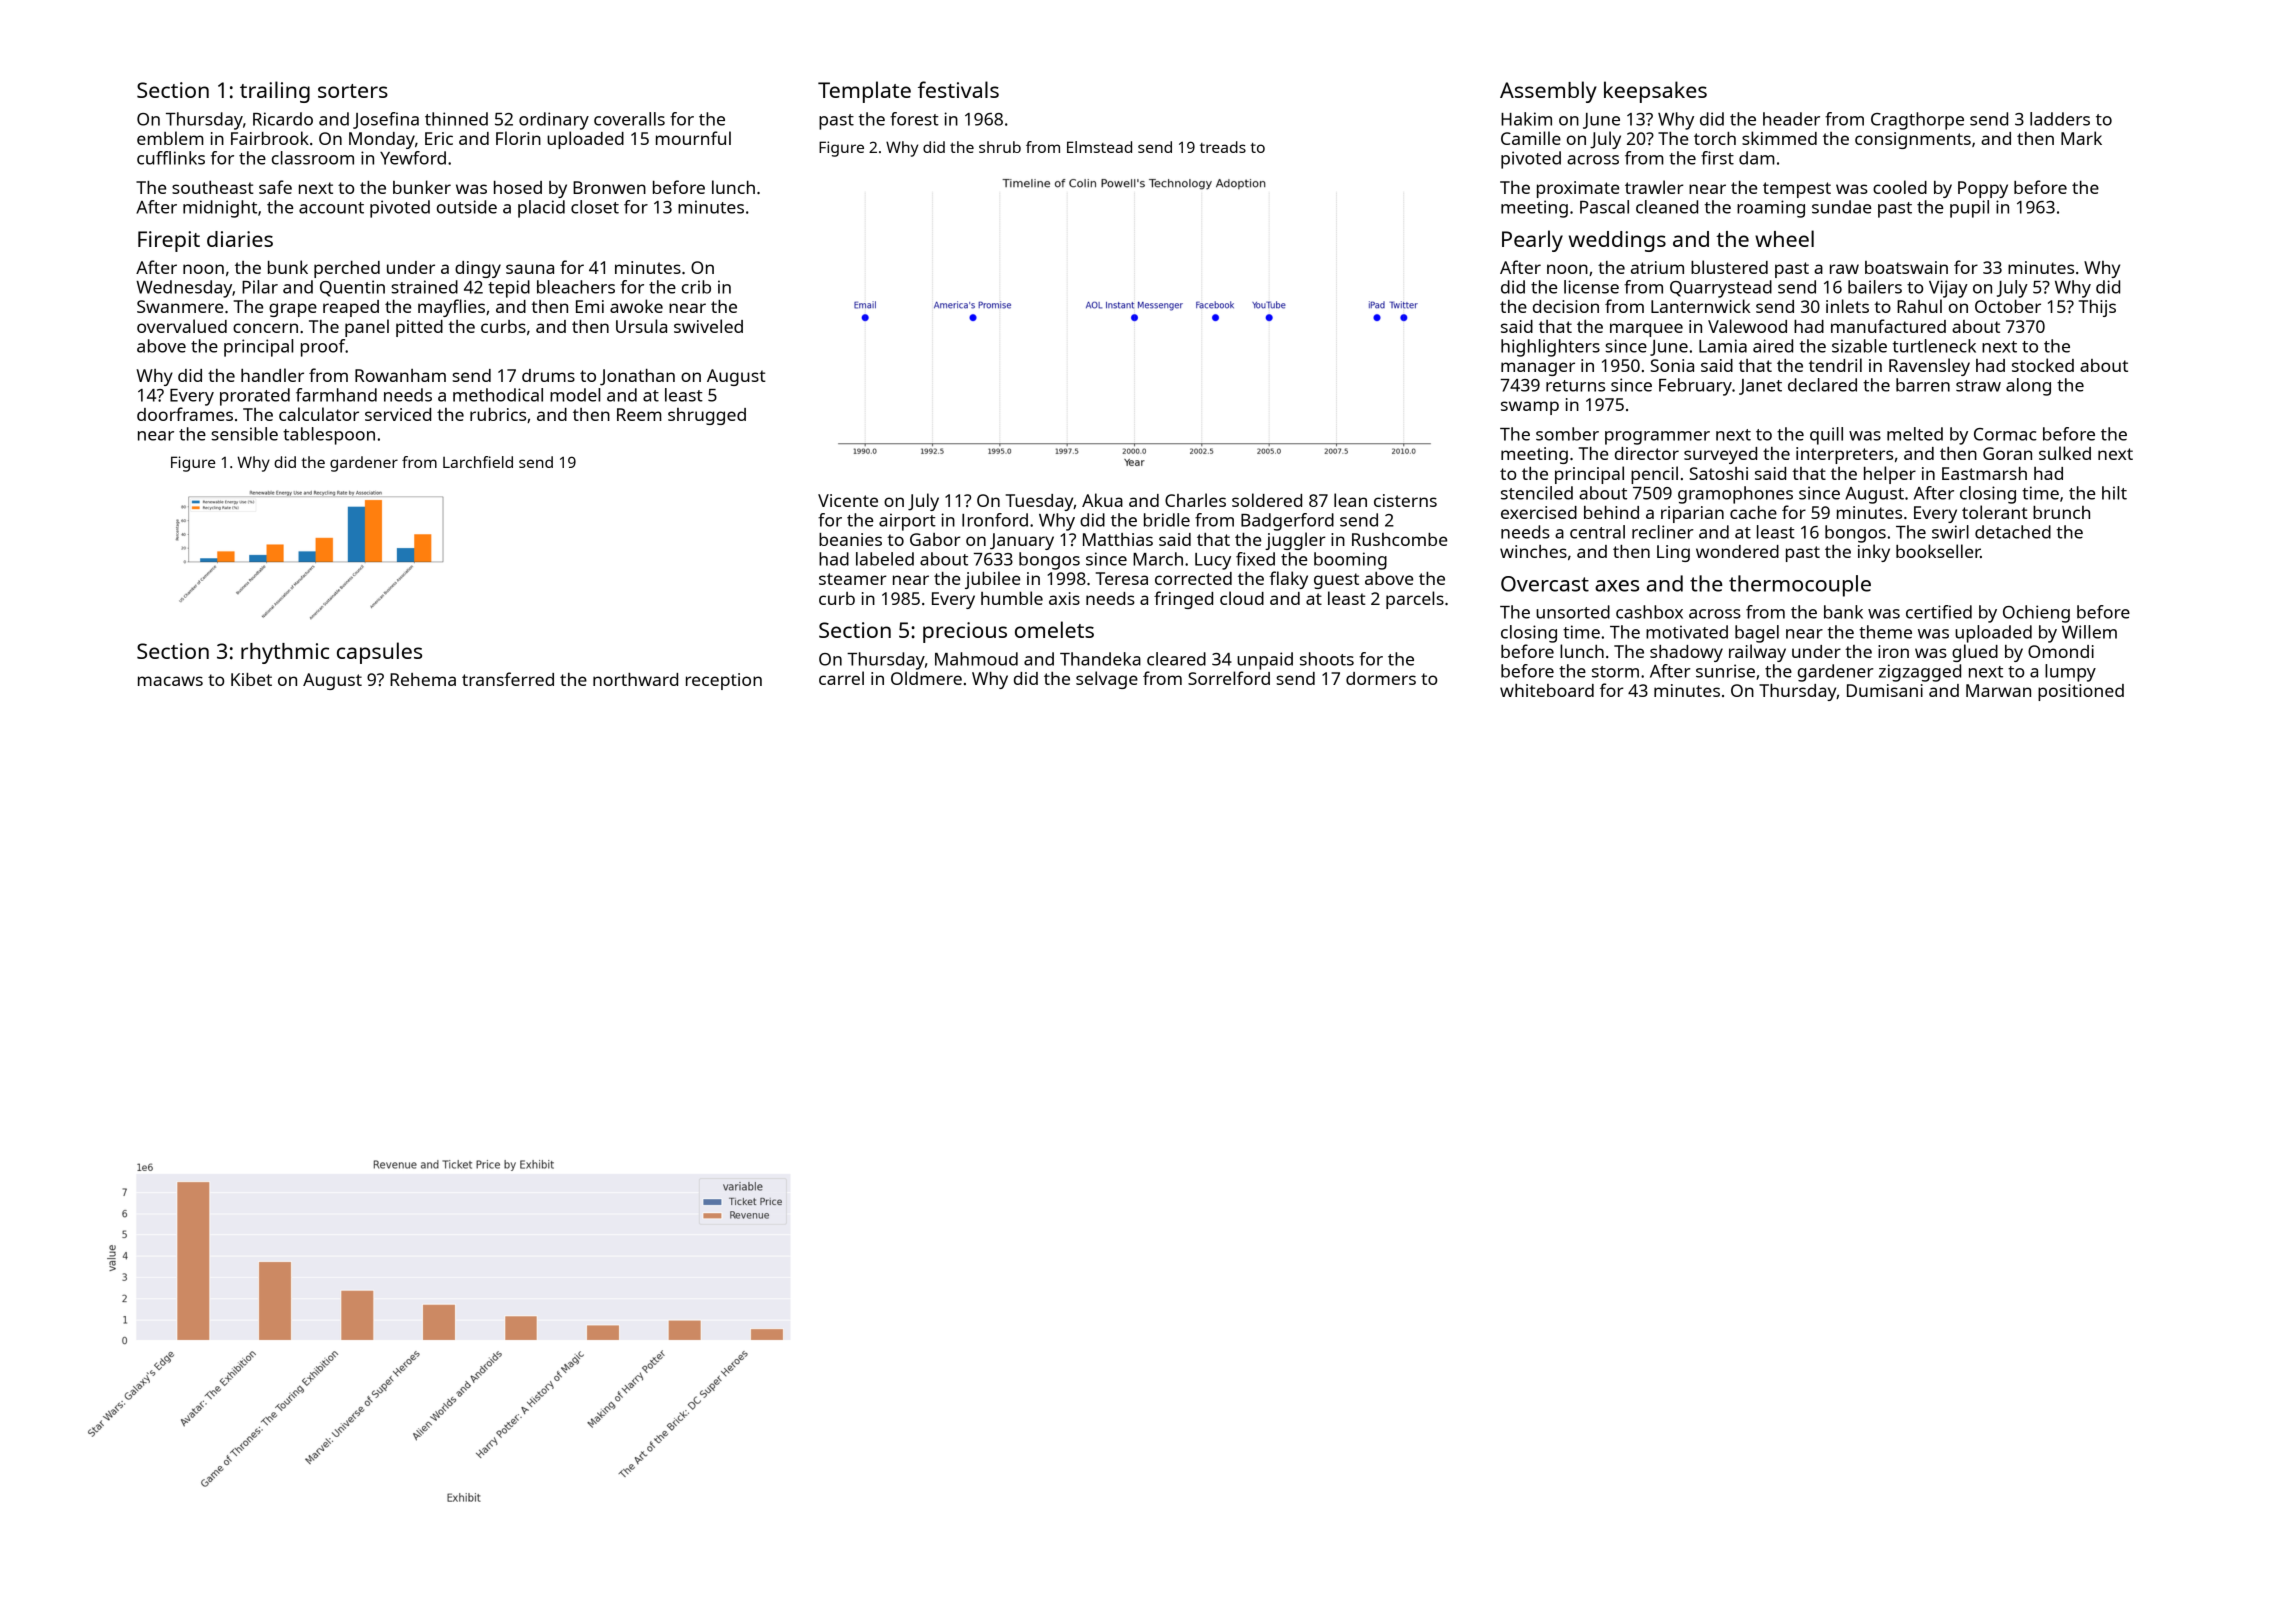 Image resolution: width=2273 pixels, height=1607 pixels. What do you see at coordinates (285, 653) in the screenshot?
I see `rhythmic` at bounding box center [285, 653].
